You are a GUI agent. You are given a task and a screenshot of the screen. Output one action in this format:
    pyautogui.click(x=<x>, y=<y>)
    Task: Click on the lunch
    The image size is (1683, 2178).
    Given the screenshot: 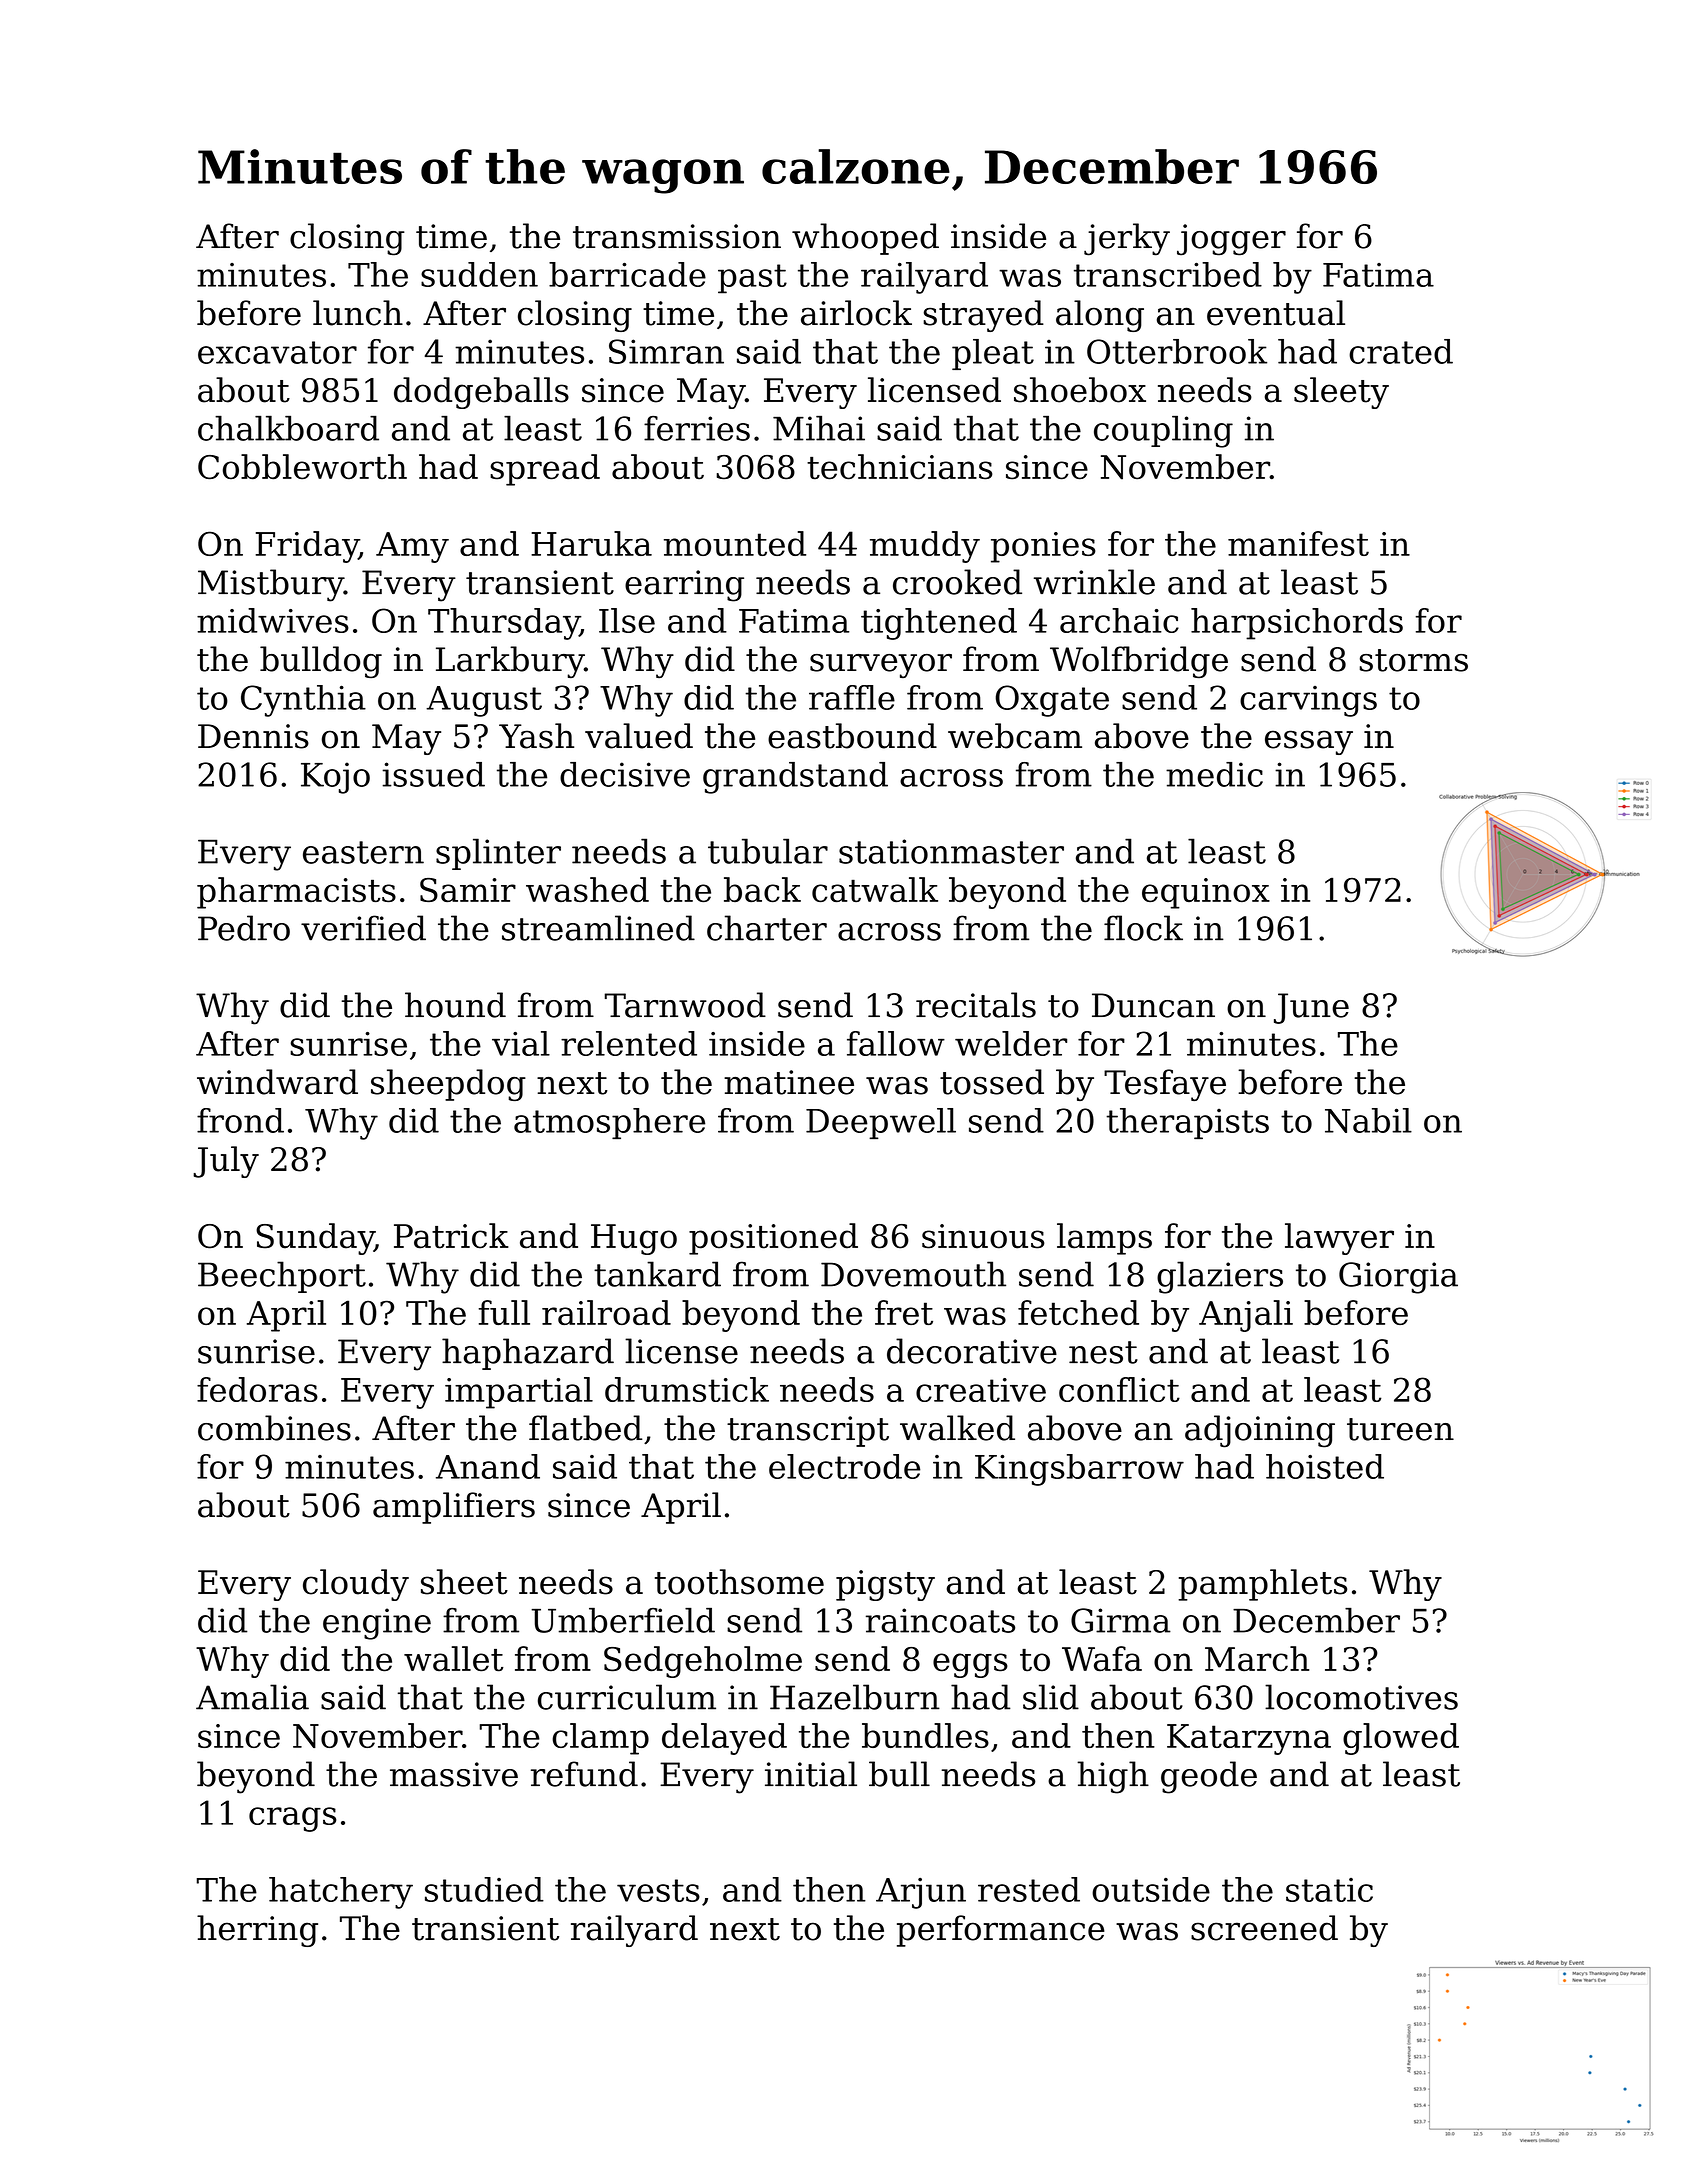 What is the action you would take?
    pyautogui.click(x=358, y=313)
